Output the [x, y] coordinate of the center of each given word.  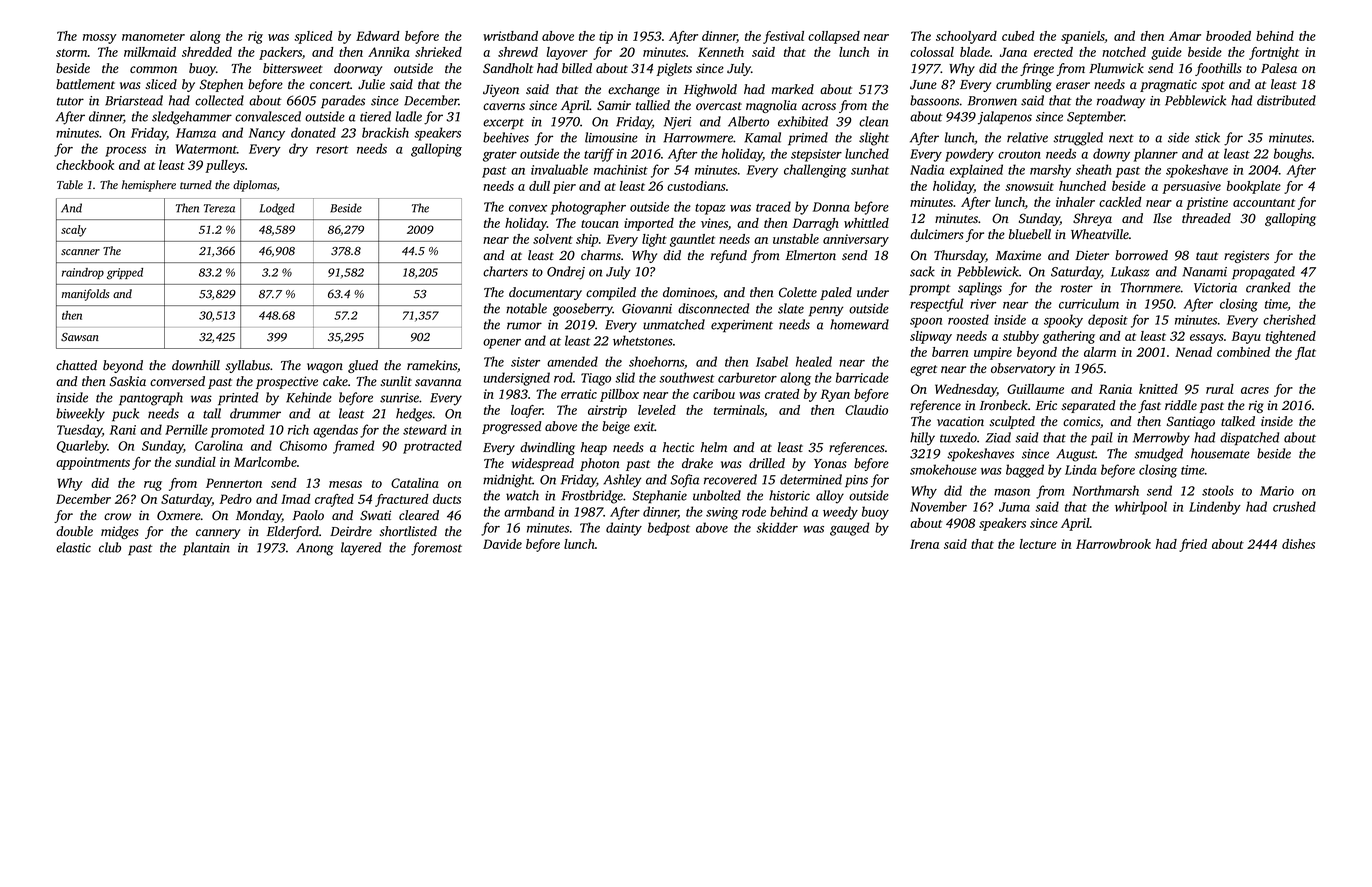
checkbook [85, 165]
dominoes [689, 292]
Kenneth [721, 52]
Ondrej [566, 273]
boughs [1293, 155]
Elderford [293, 532]
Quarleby [82, 447]
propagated [1263, 273]
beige [616, 427]
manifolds [85, 295]
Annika [389, 52]
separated [1089, 406]
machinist [621, 169]
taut [1207, 256]
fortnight [1274, 53]
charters [505, 271]
